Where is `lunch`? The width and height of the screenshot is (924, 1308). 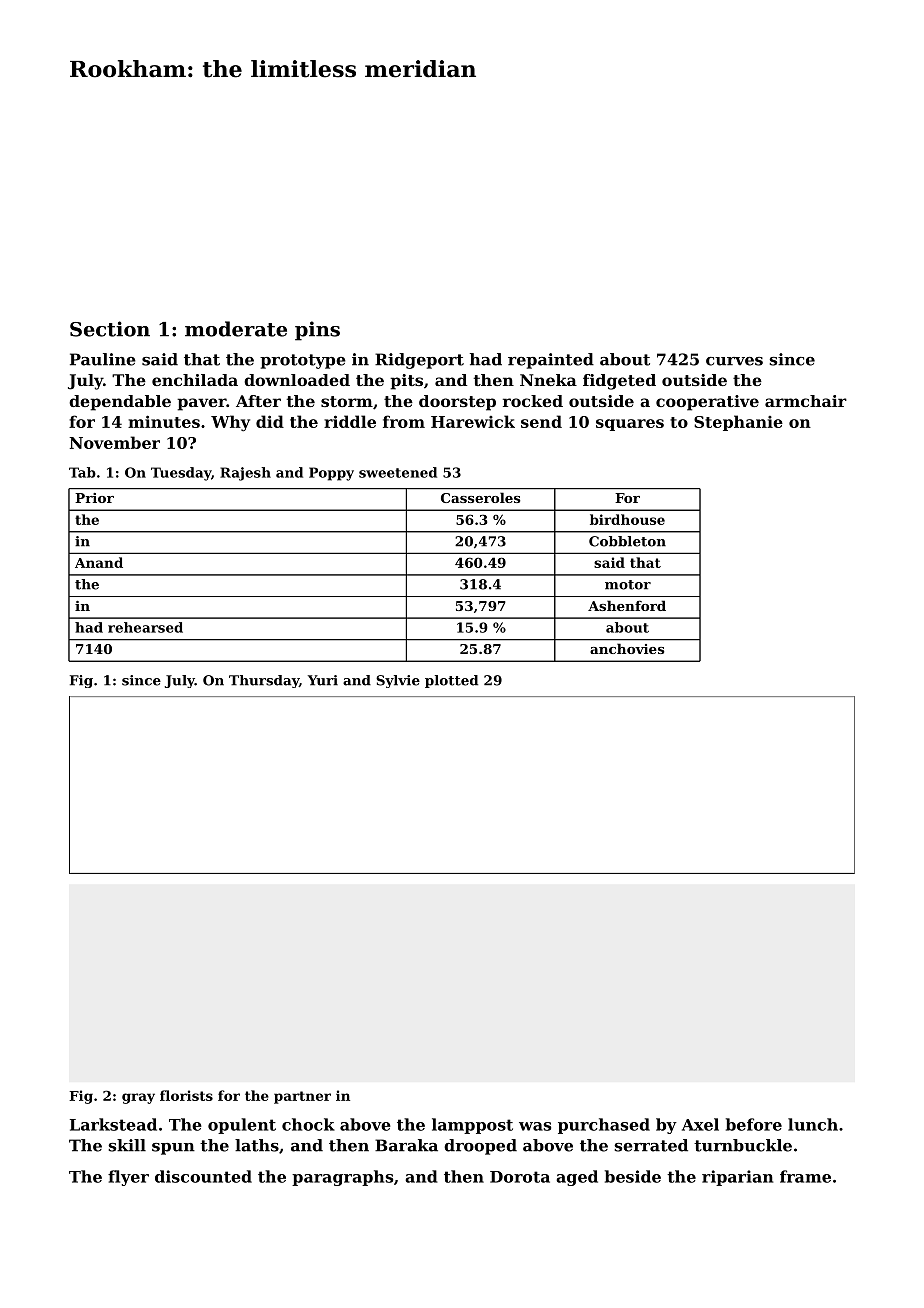 lunch is located at coordinates (813, 1124).
